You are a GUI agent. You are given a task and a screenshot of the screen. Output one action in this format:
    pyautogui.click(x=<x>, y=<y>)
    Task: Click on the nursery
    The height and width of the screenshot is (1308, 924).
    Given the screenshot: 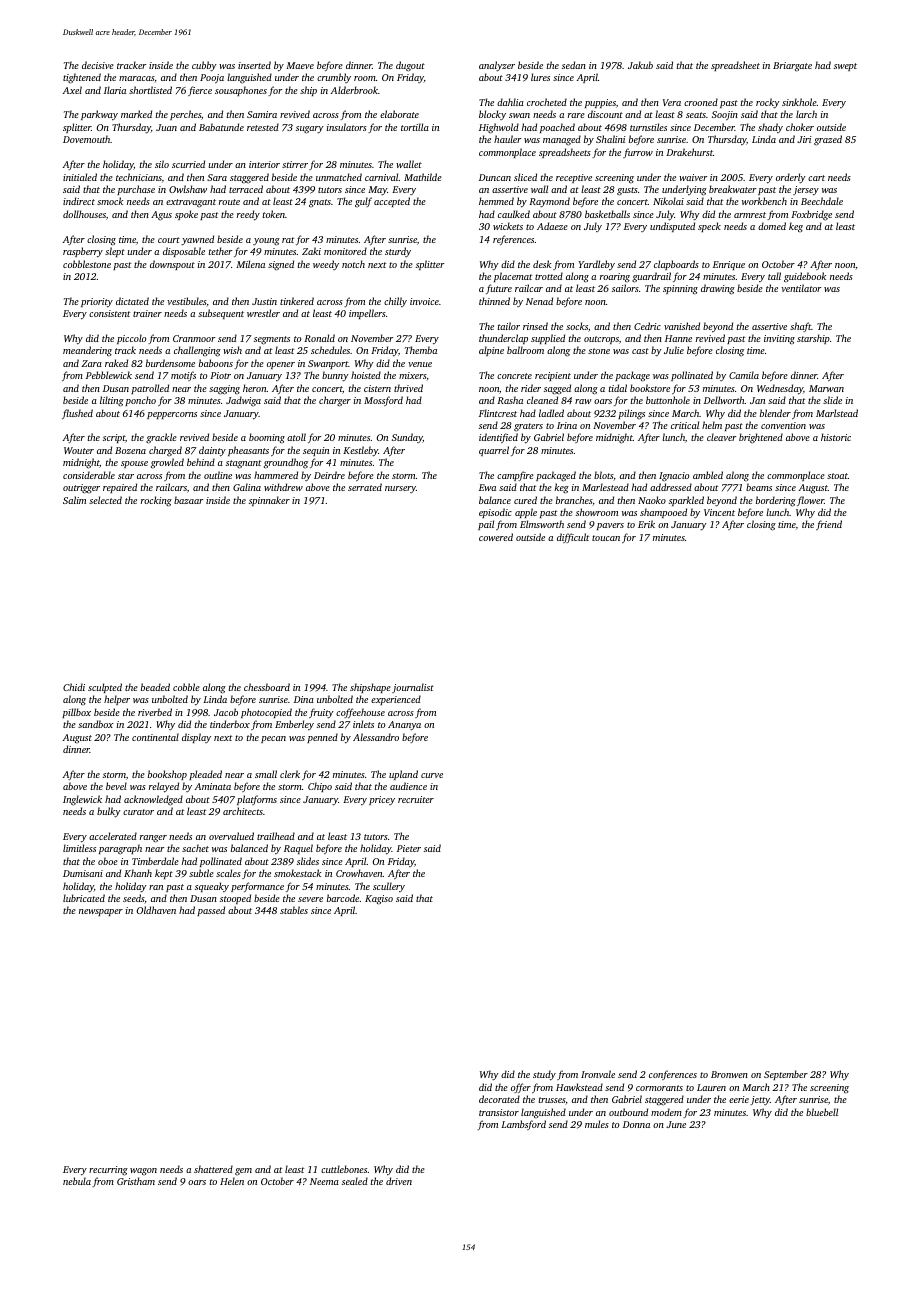 What is the action you would take?
    pyautogui.click(x=400, y=489)
